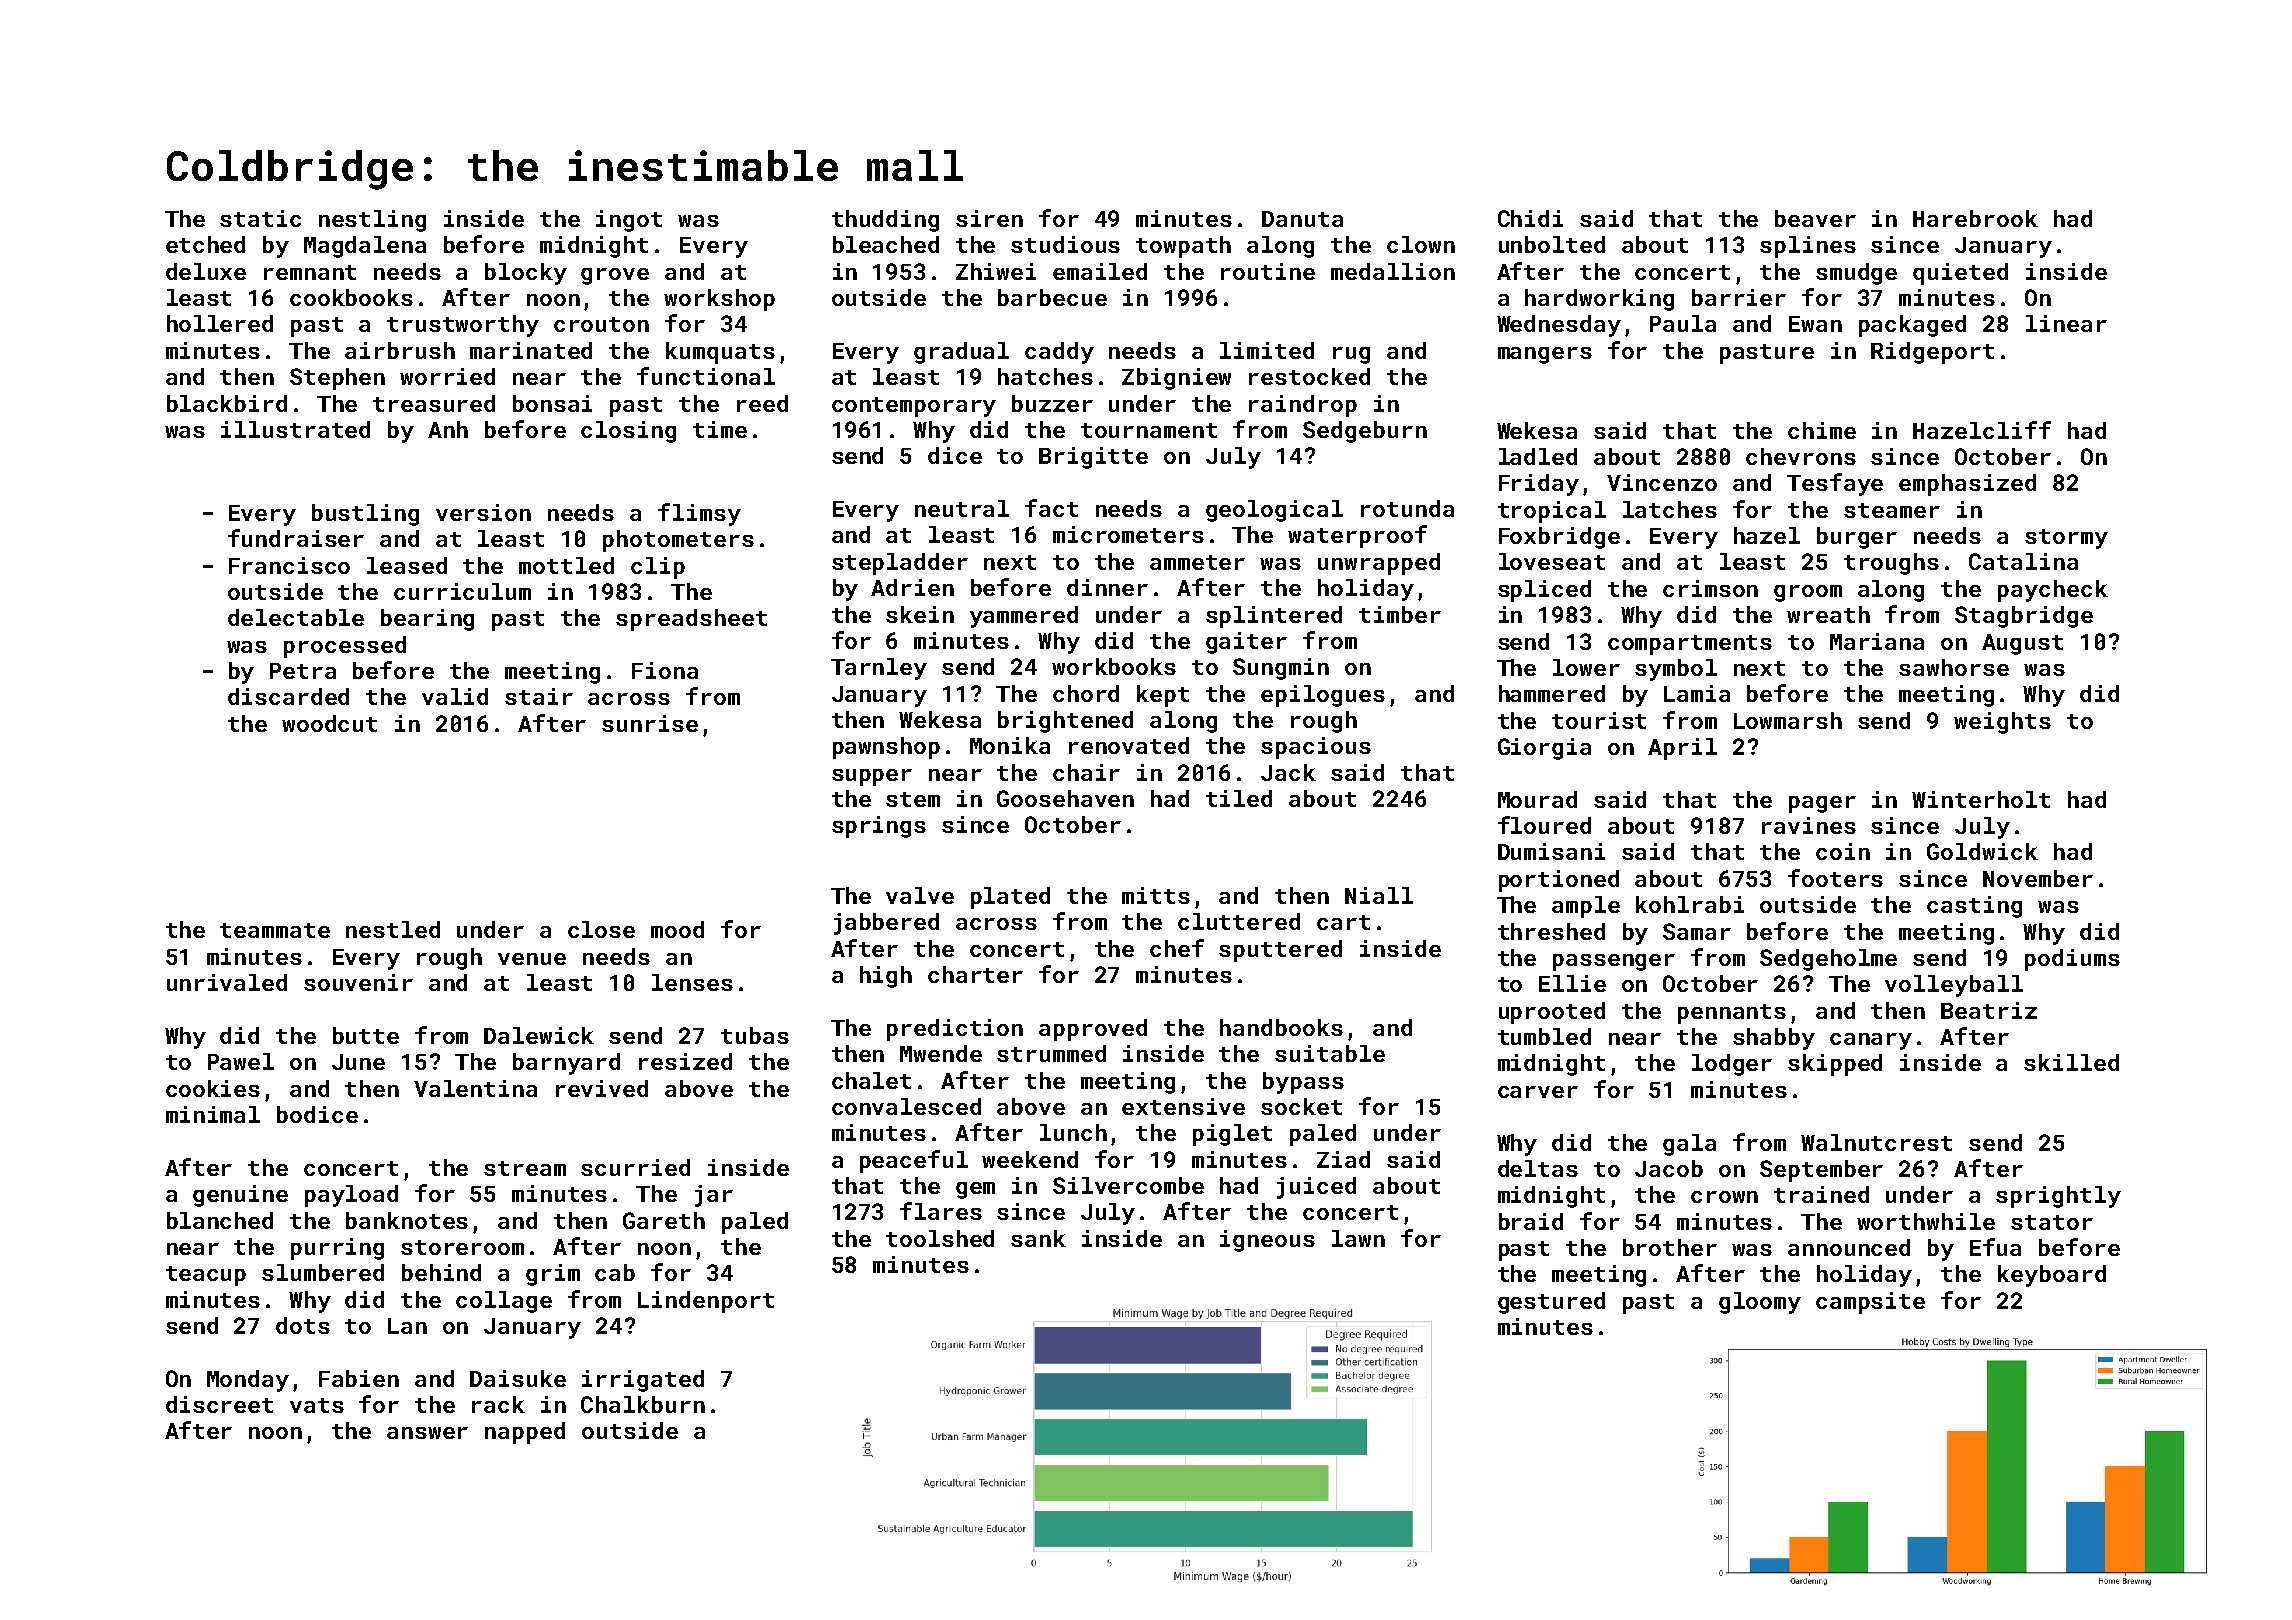 The image size is (2292, 1620). I want to click on cart, so click(1343, 922).
